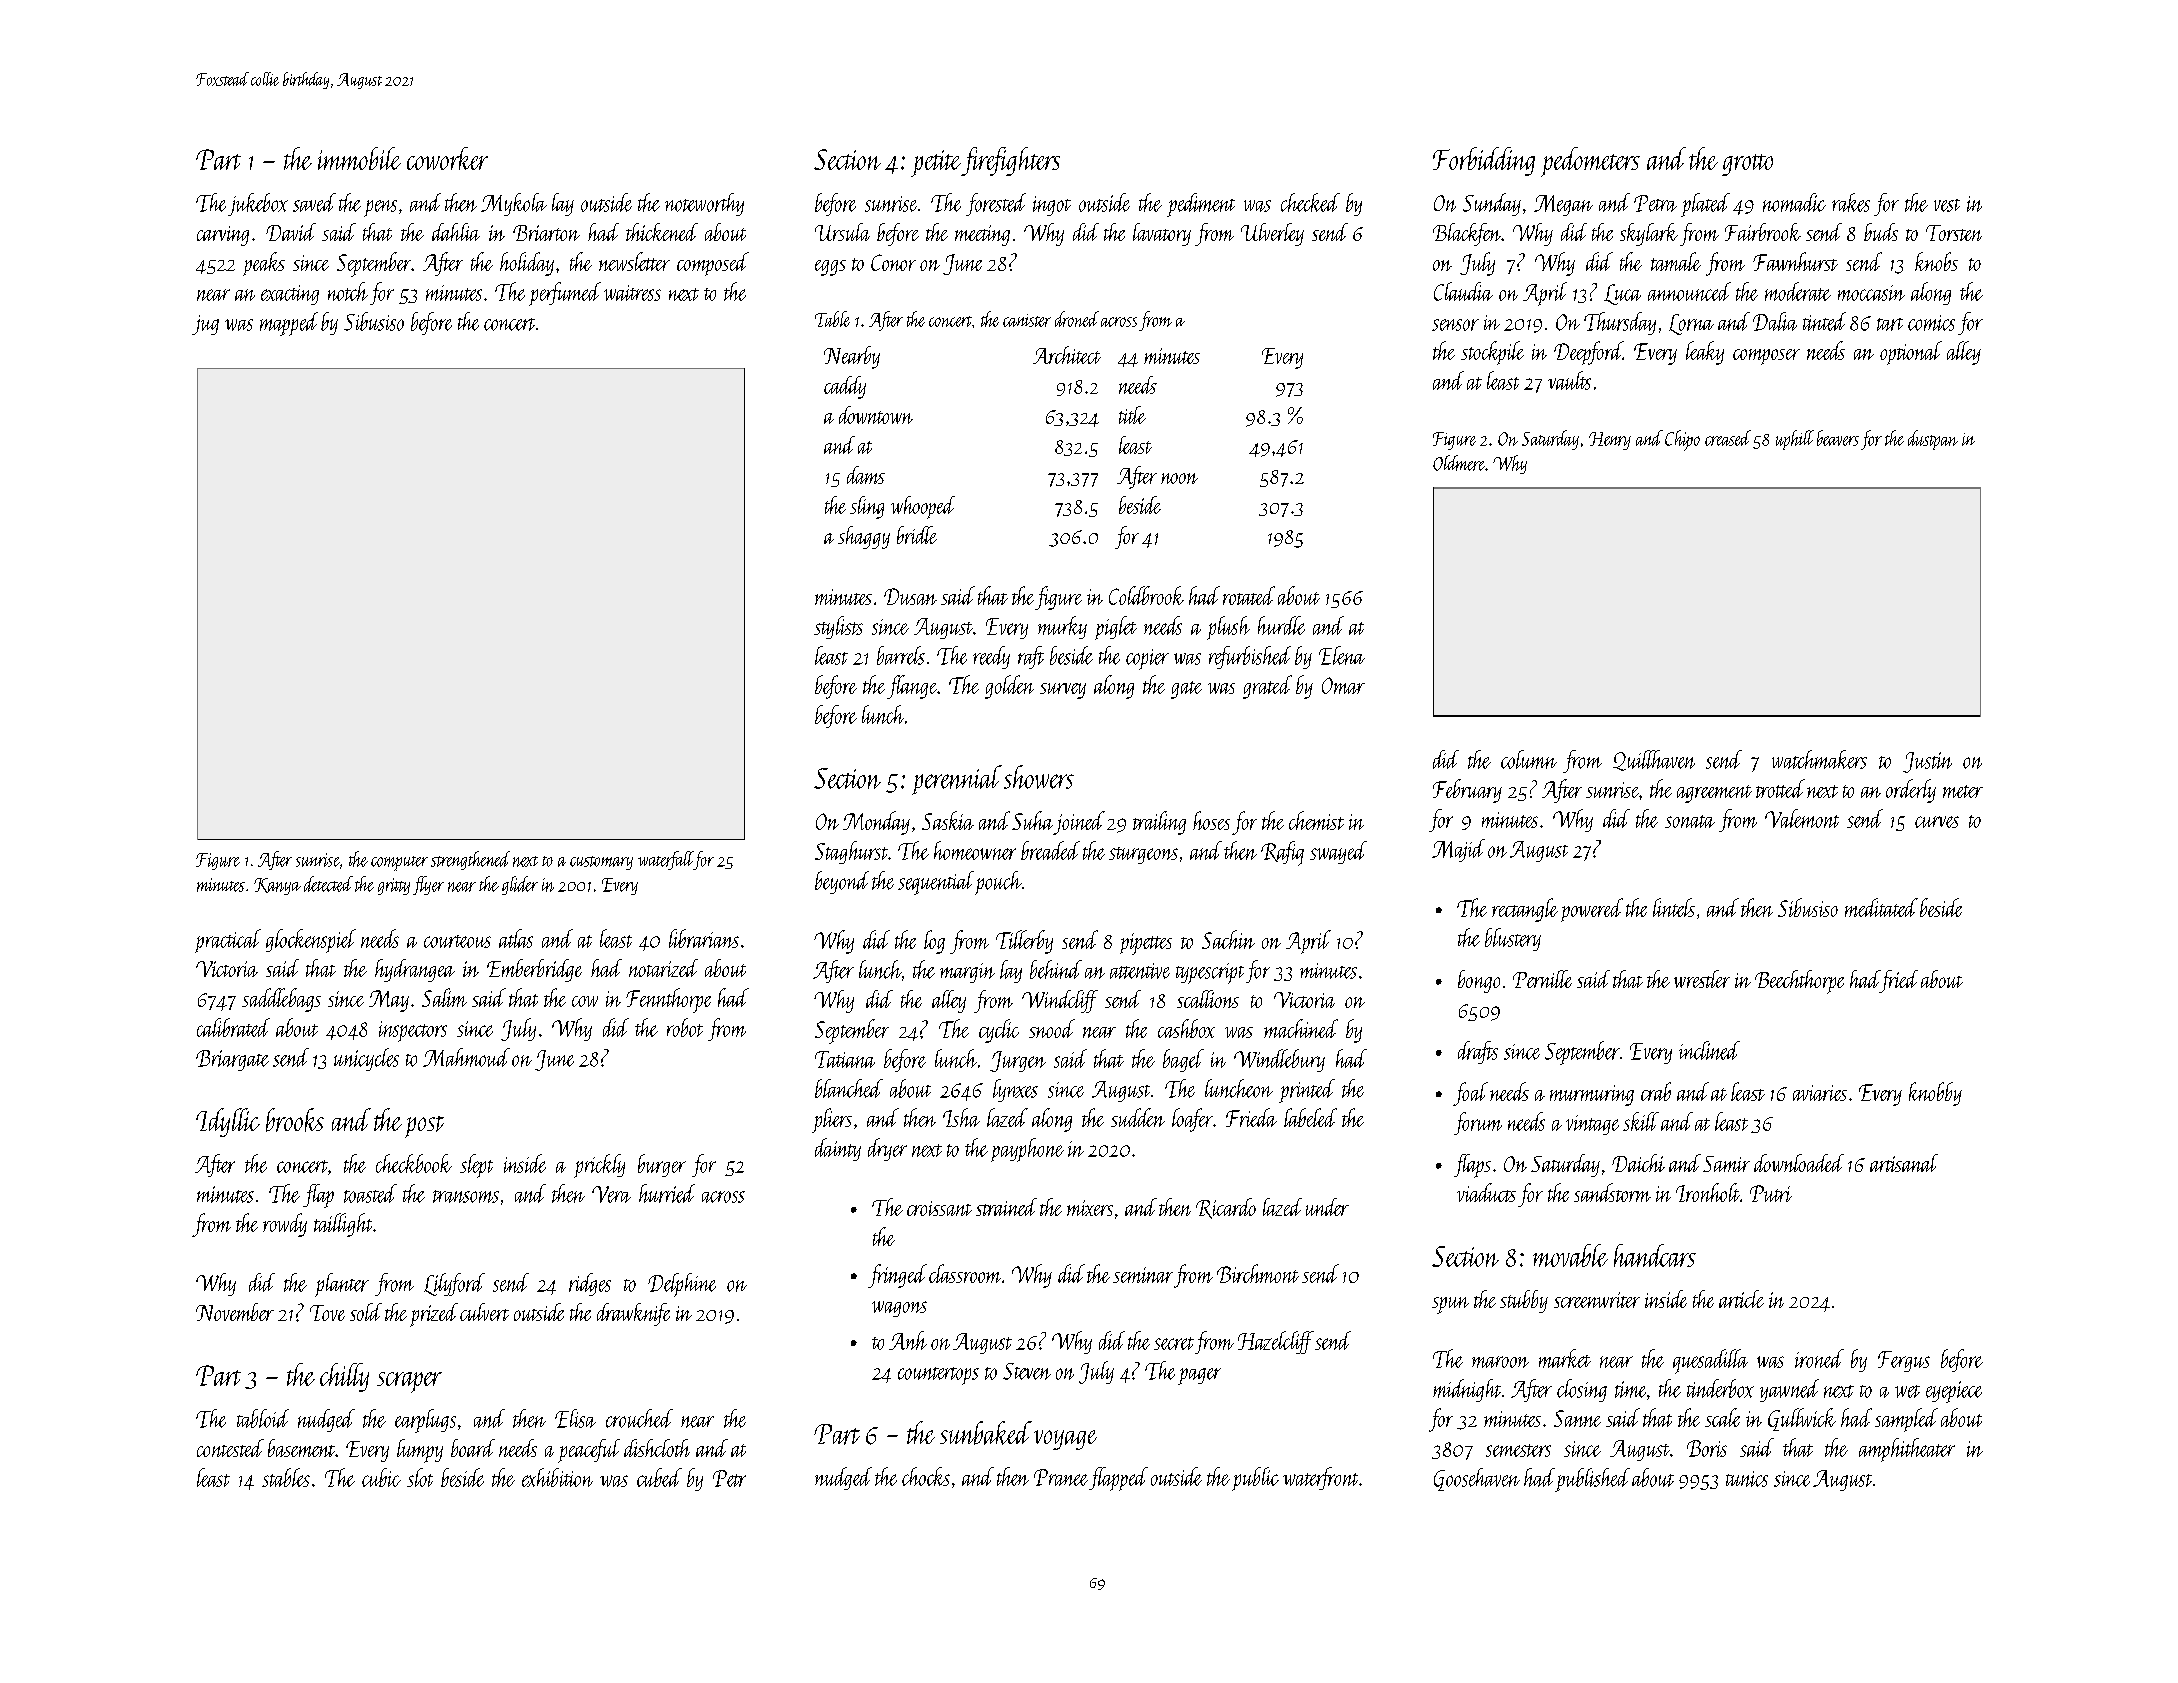  What do you see at coordinates (1116, 628) in the document?
I see `piglet` at bounding box center [1116, 628].
